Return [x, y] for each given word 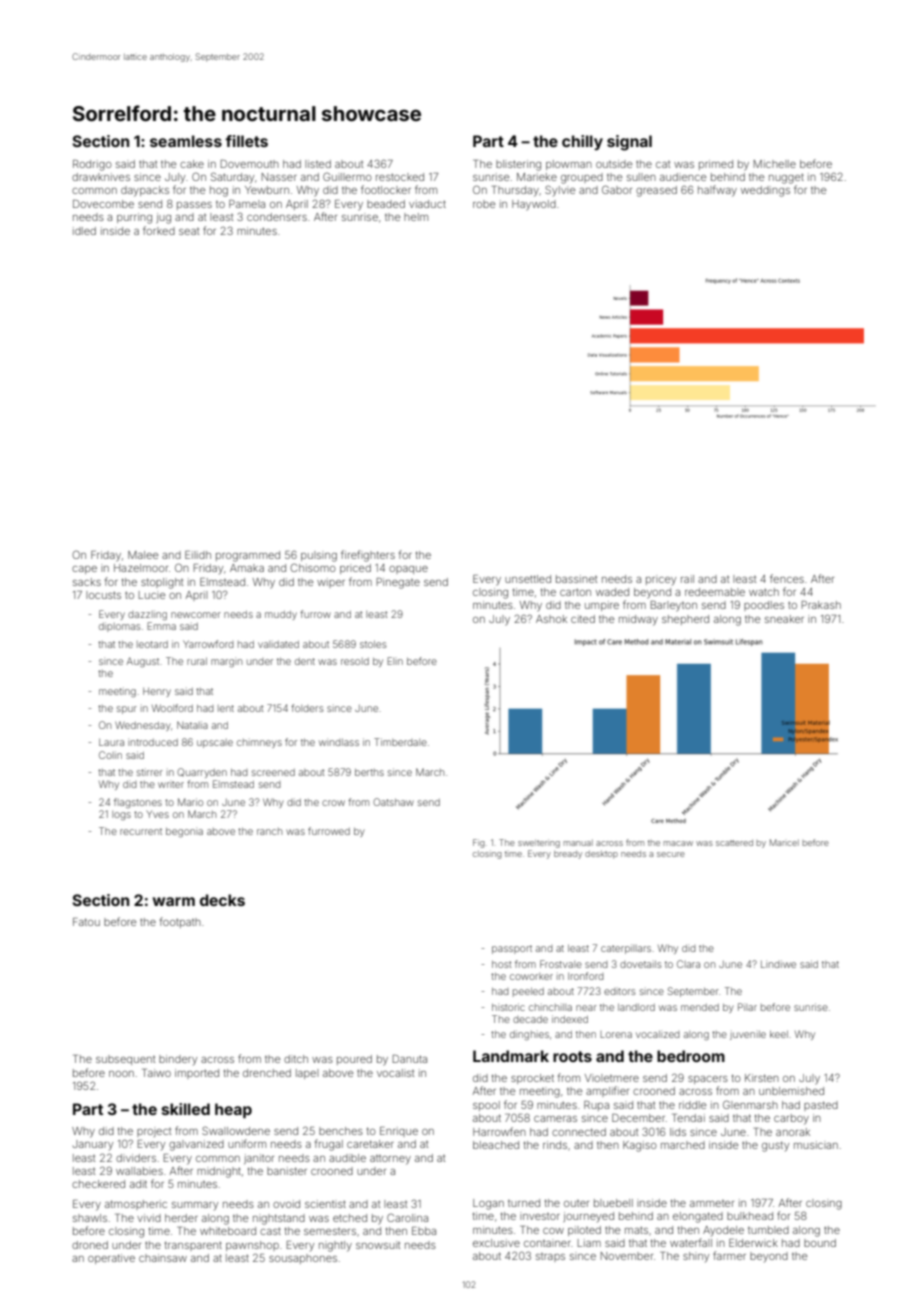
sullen [641, 177]
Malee [143, 555]
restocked [400, 177]
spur [127, 710]
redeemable [715, 592]
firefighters [368, 556]
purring [134, 218]
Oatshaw [393, 802]
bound [820, 1243]
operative [111, 1259]
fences [787, 578]
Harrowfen [499, 1131]
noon [121, 1074]
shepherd [685, 620]
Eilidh [198, 555]
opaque [408, 570]
